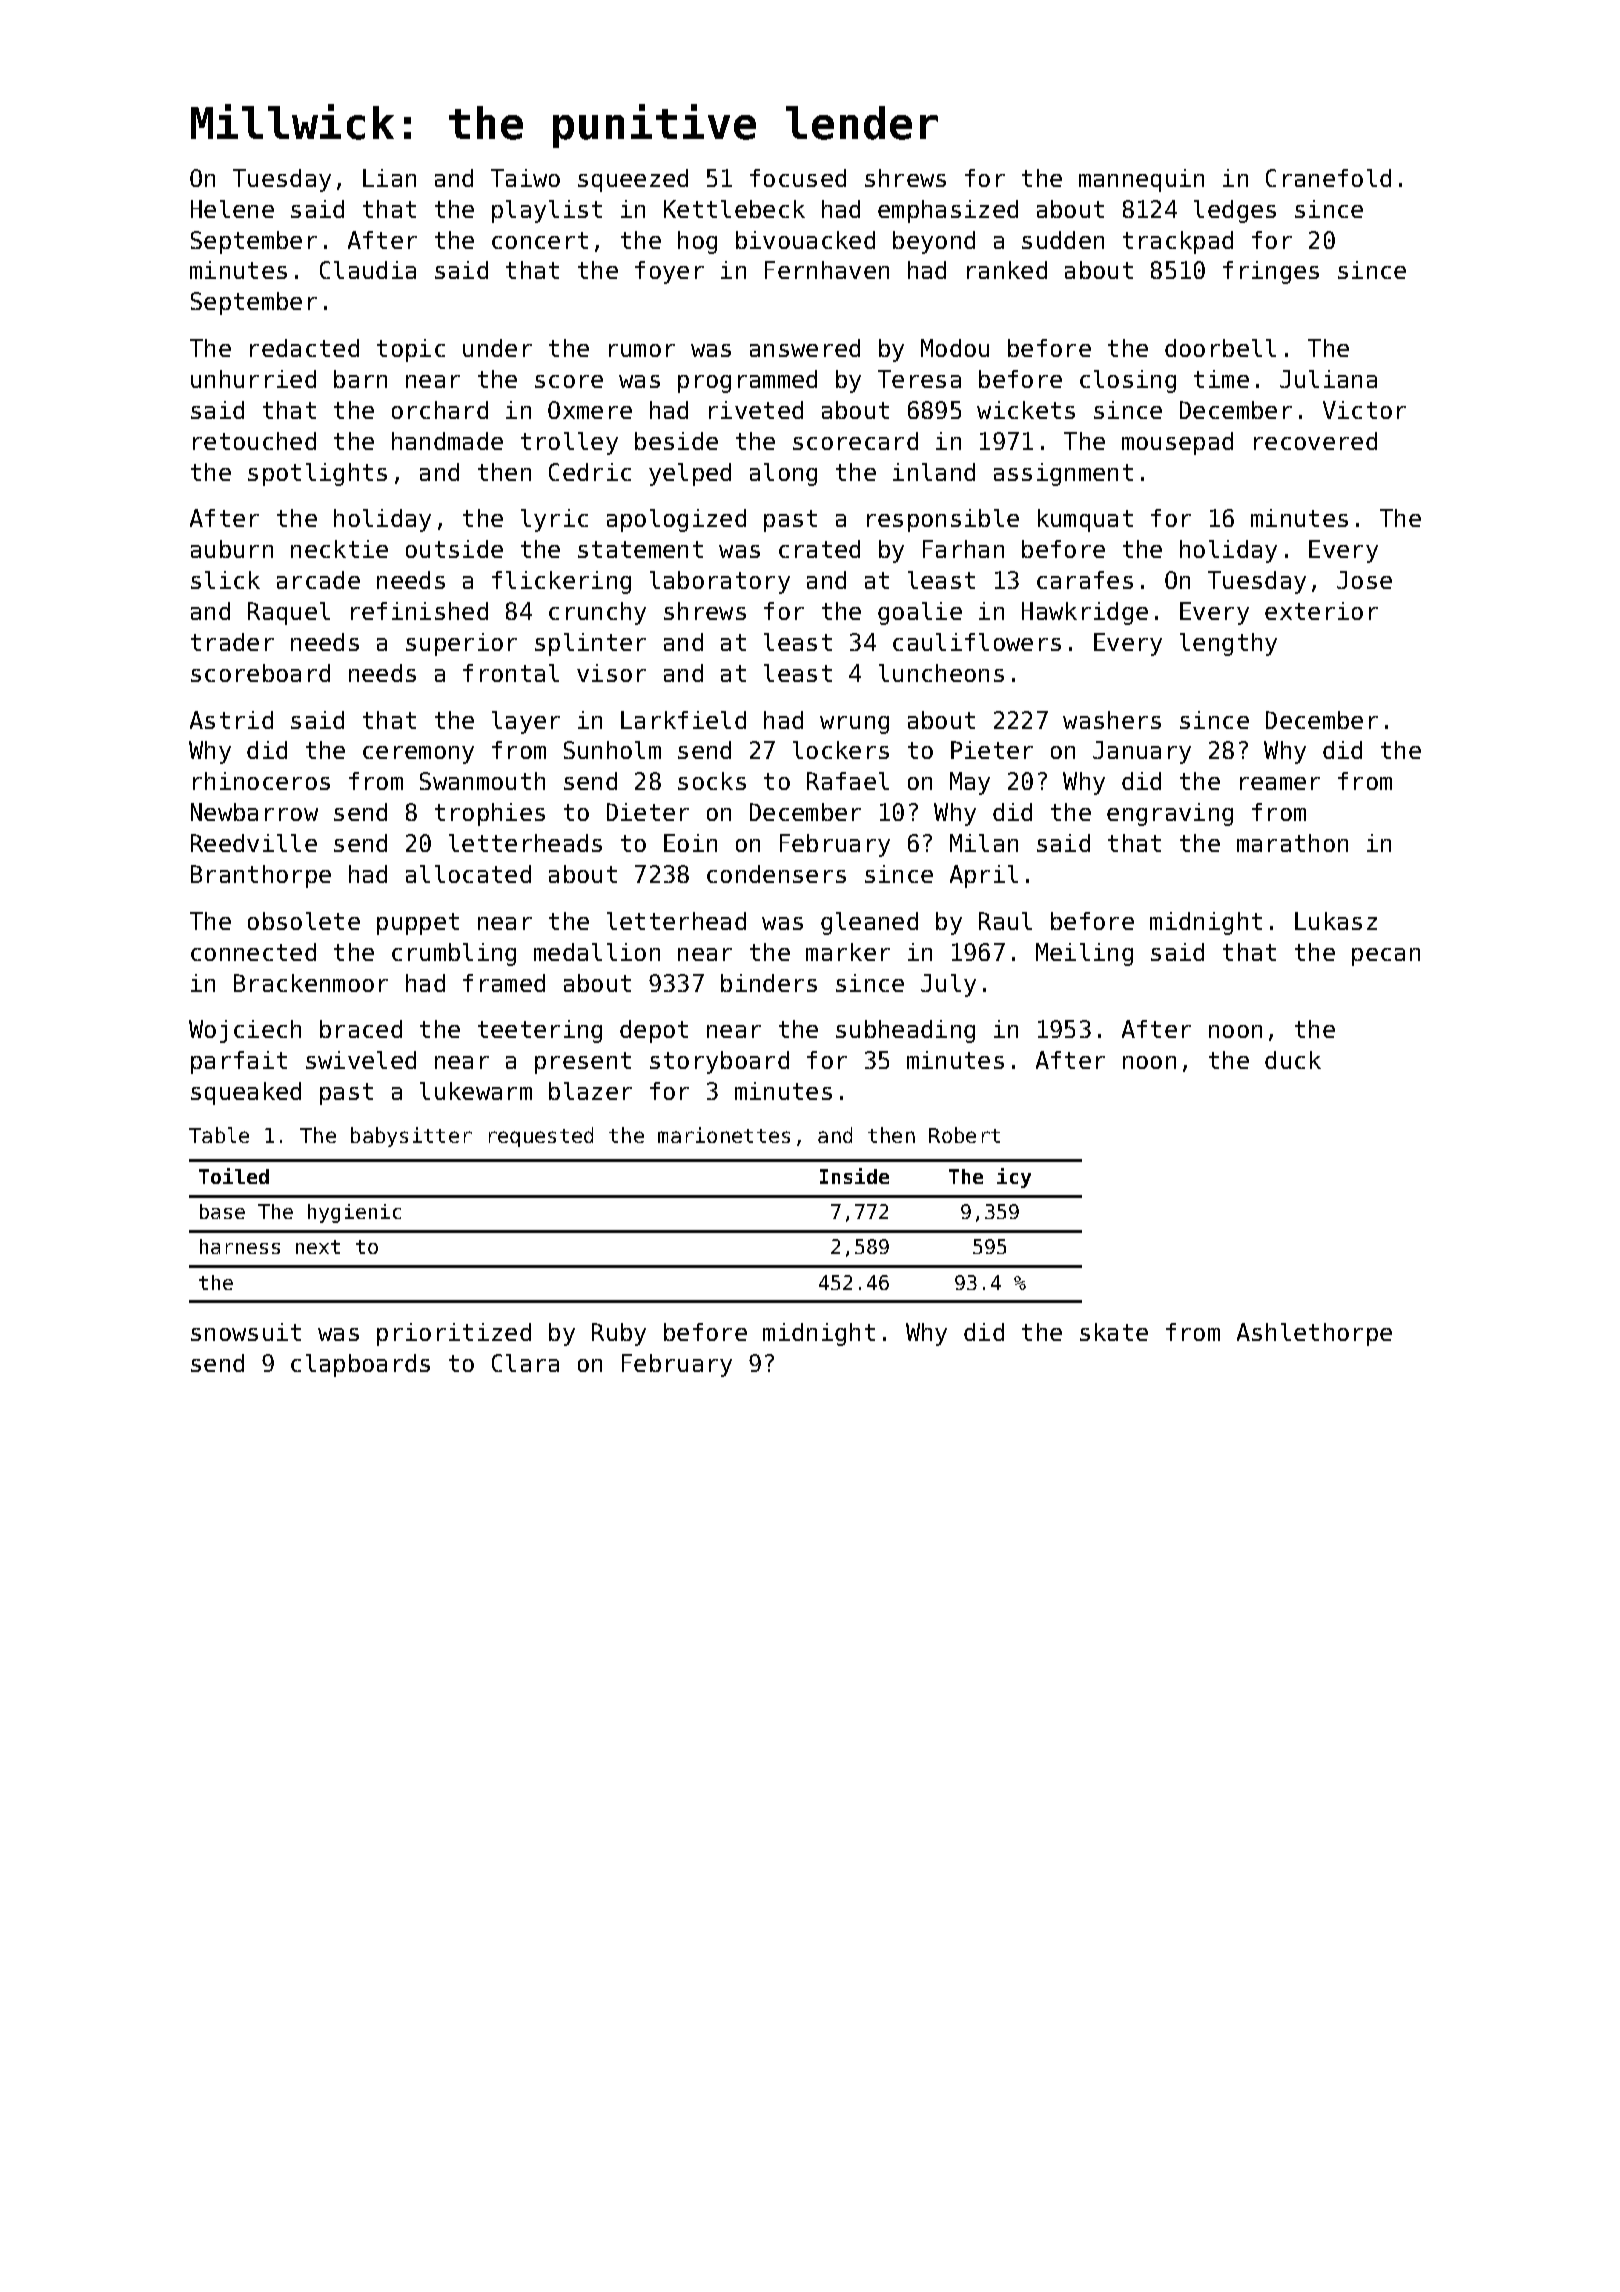 The width and height of the screenshot is (1620, 2292). Describe the element at coordinates (805, 348) in the screenshot. I see `answered` at that location.
